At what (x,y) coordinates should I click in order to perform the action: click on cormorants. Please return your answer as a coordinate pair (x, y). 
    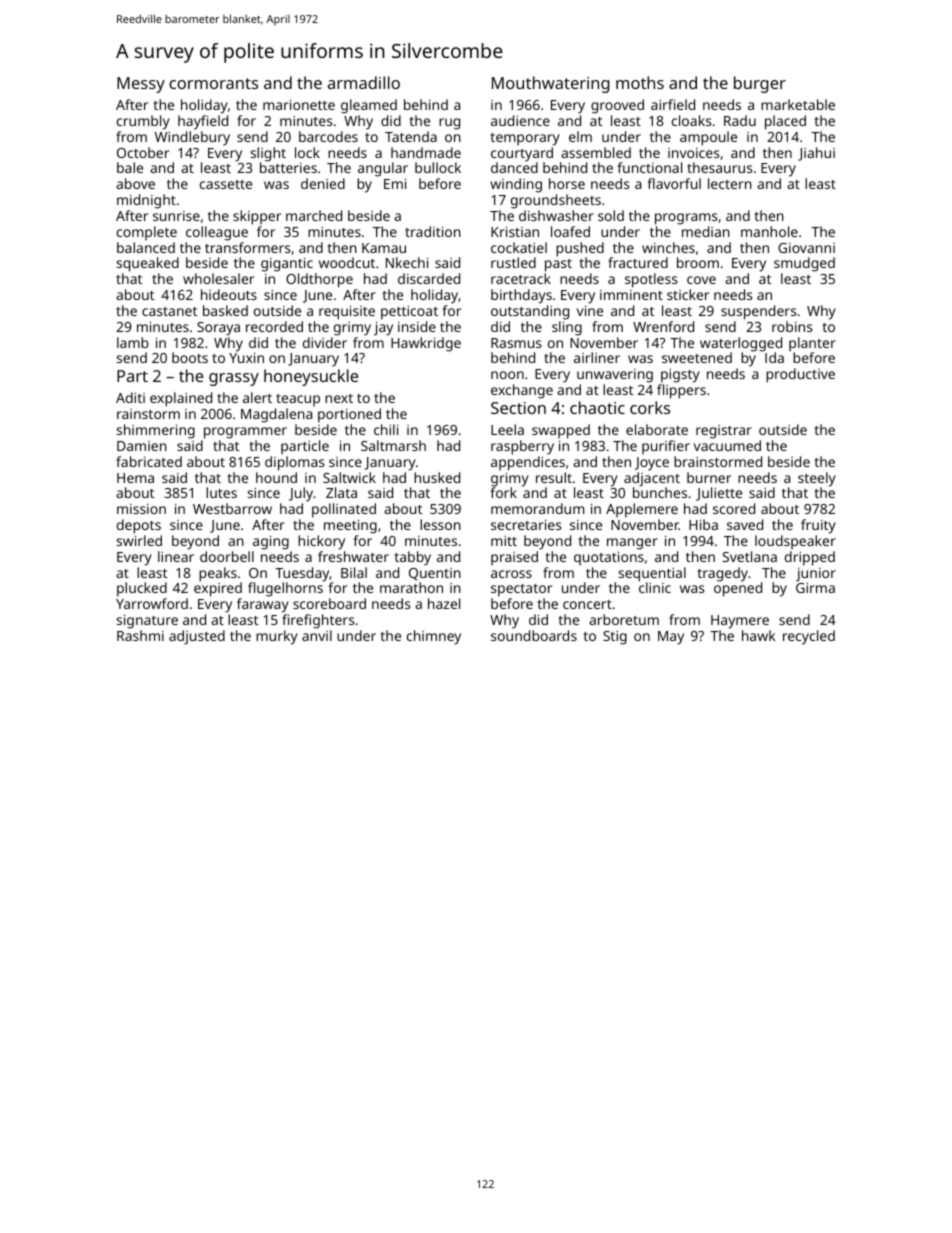
    Looking at the image, I should click on (213, 83).
